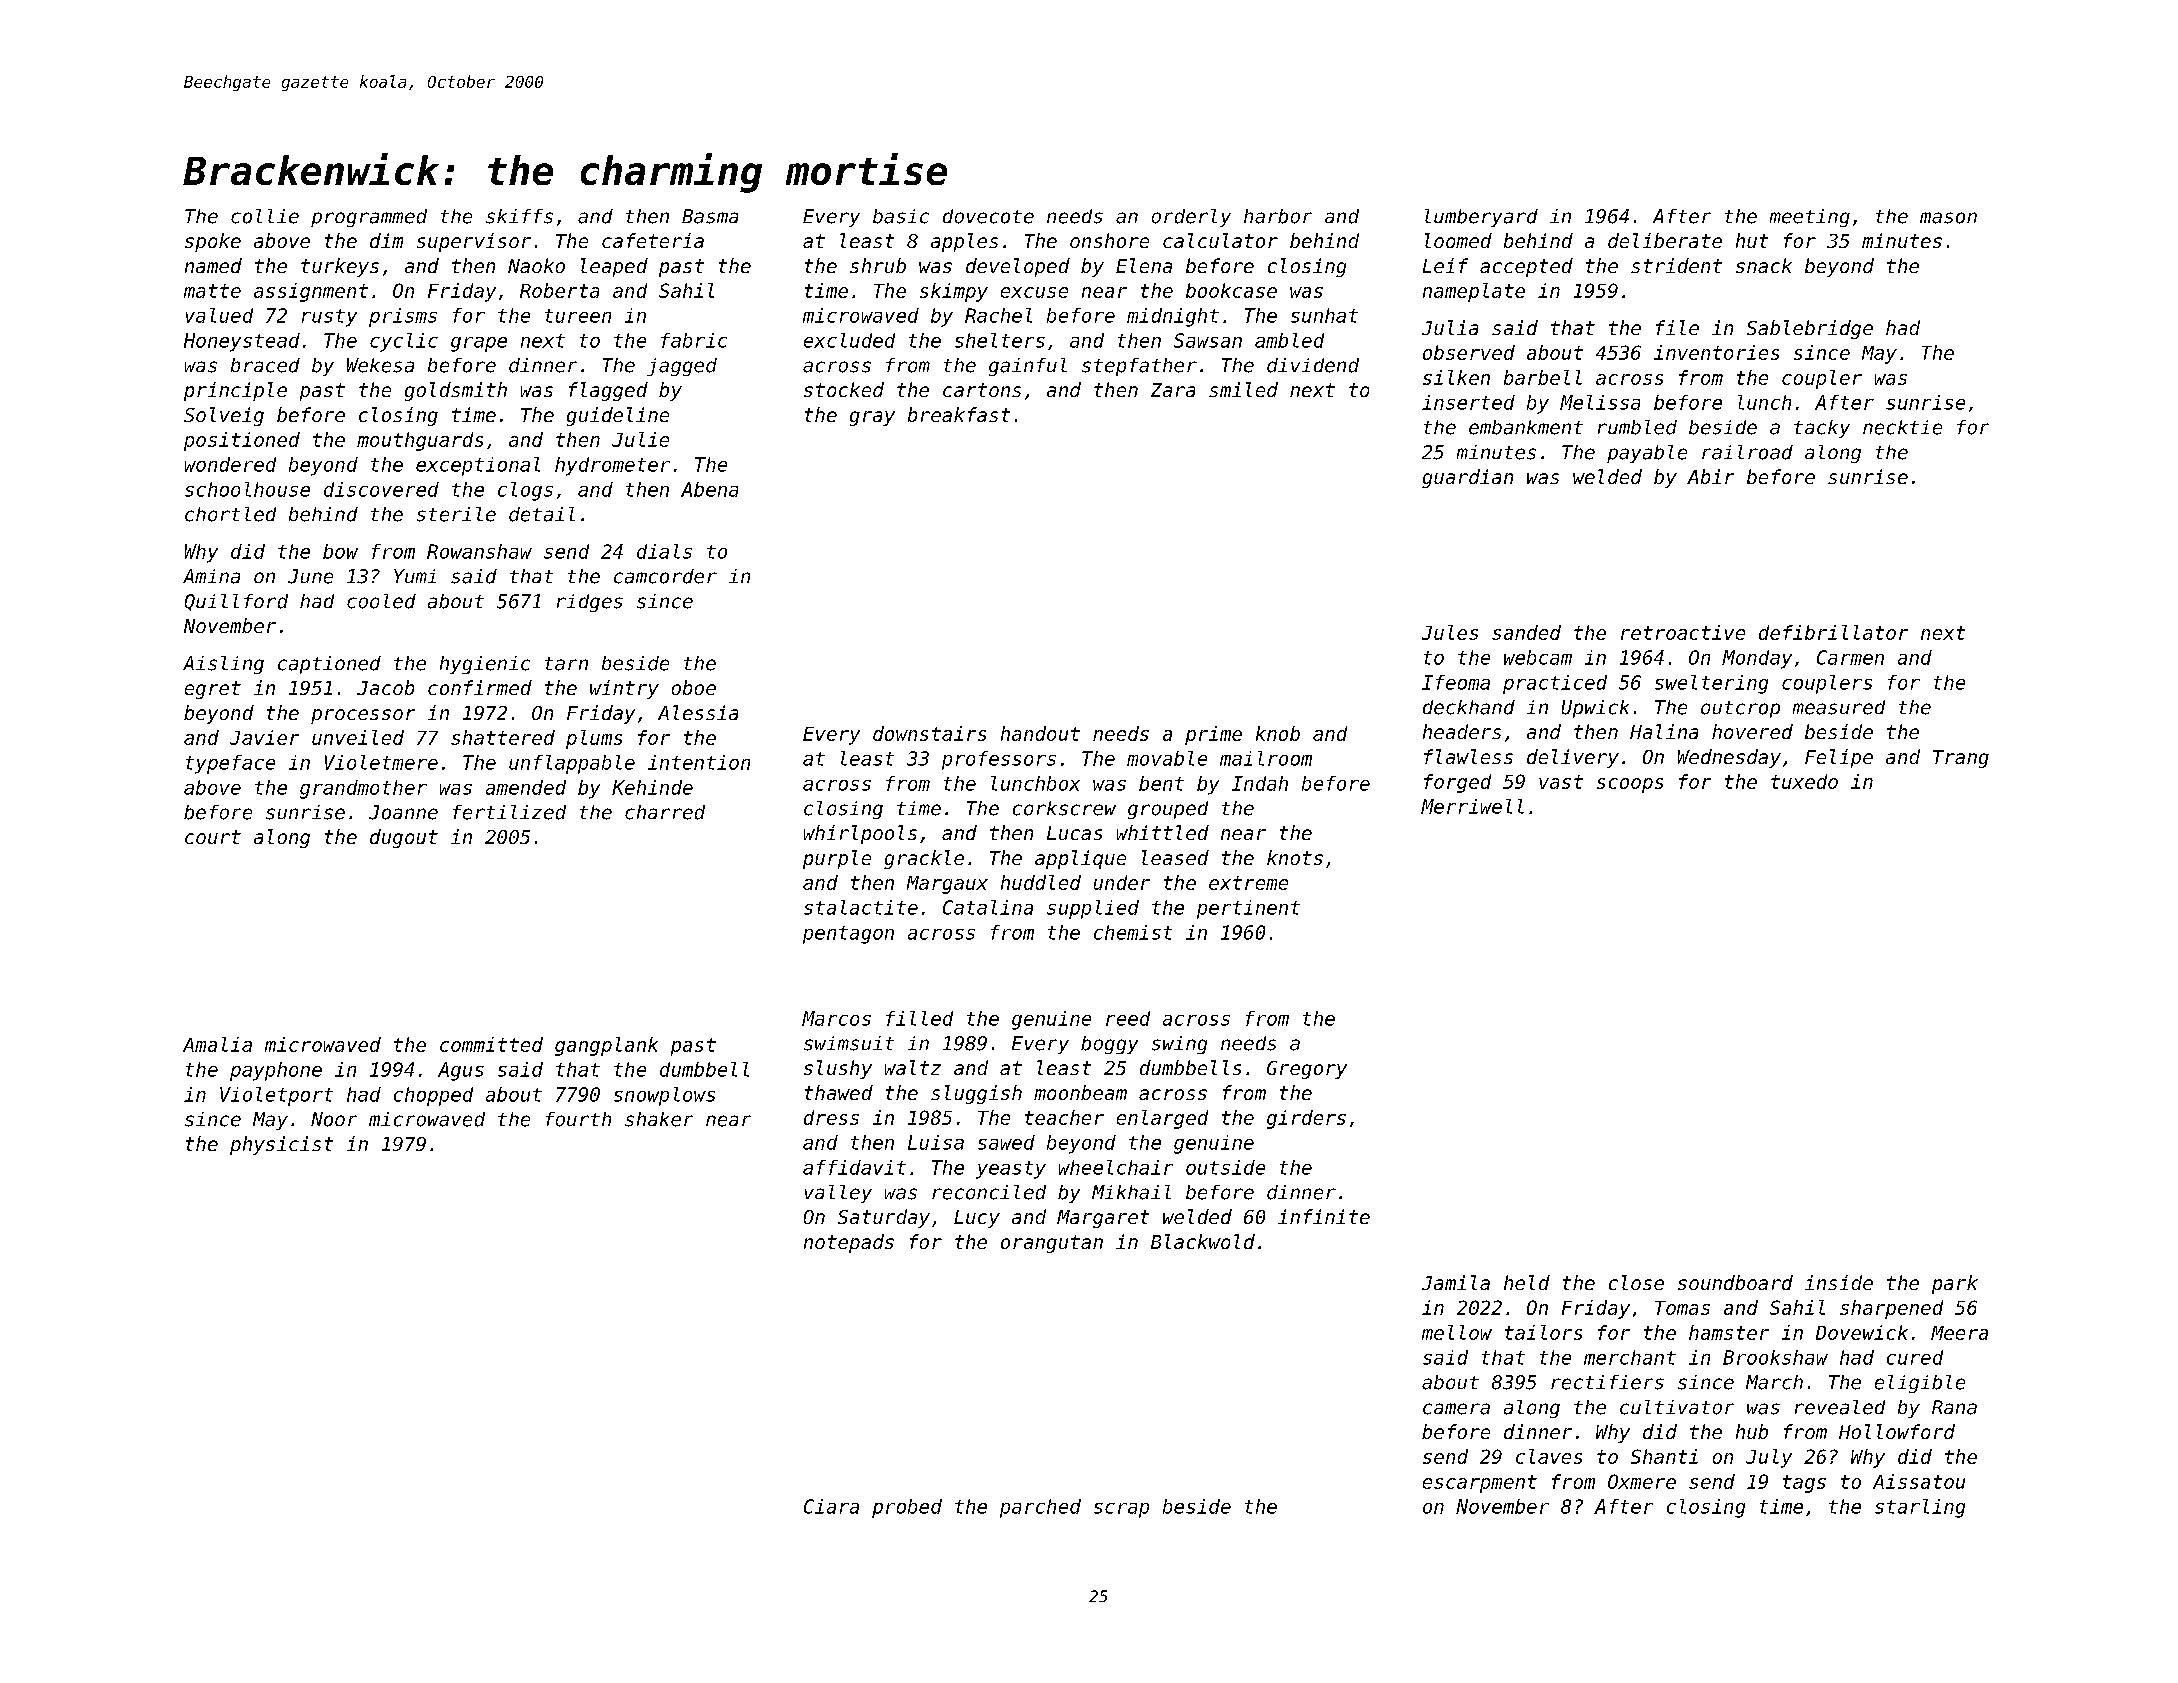  Describe the element at coordinates (264, 737) in the document. I see `Javier` at that location.
